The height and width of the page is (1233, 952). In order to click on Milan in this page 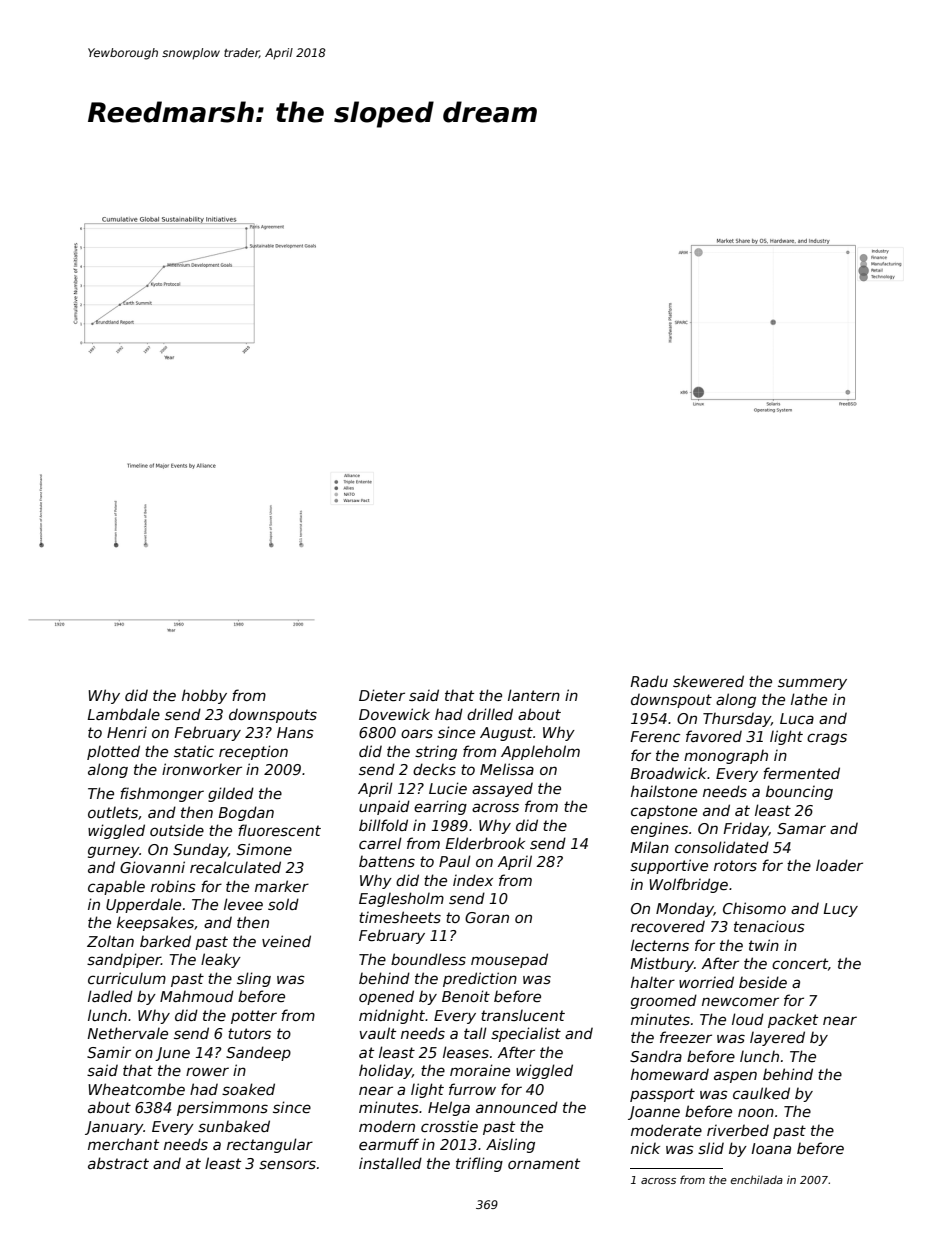, I will do `click(649, 847)`.
